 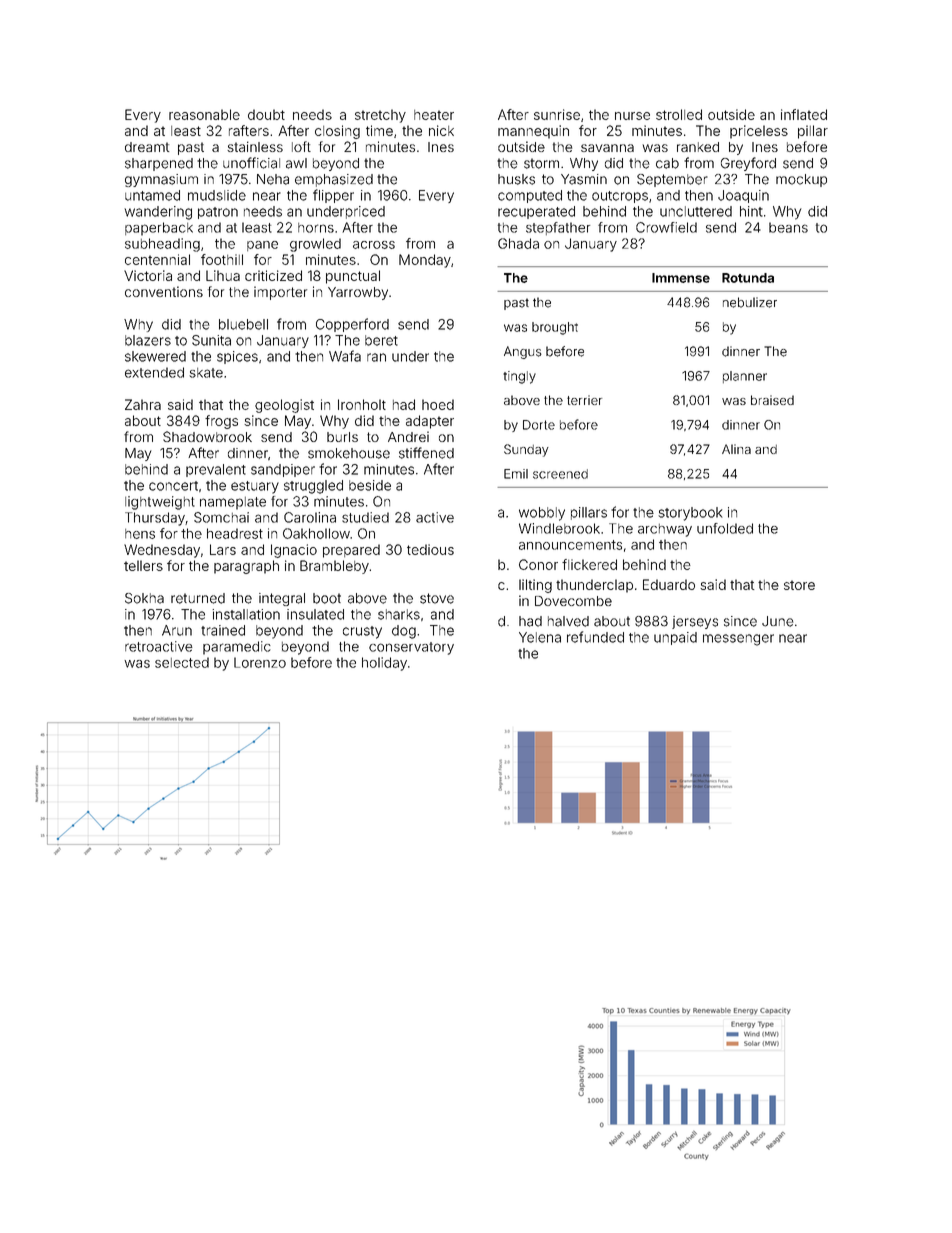 I want to click on Angus, so click(x=523, y=352).
